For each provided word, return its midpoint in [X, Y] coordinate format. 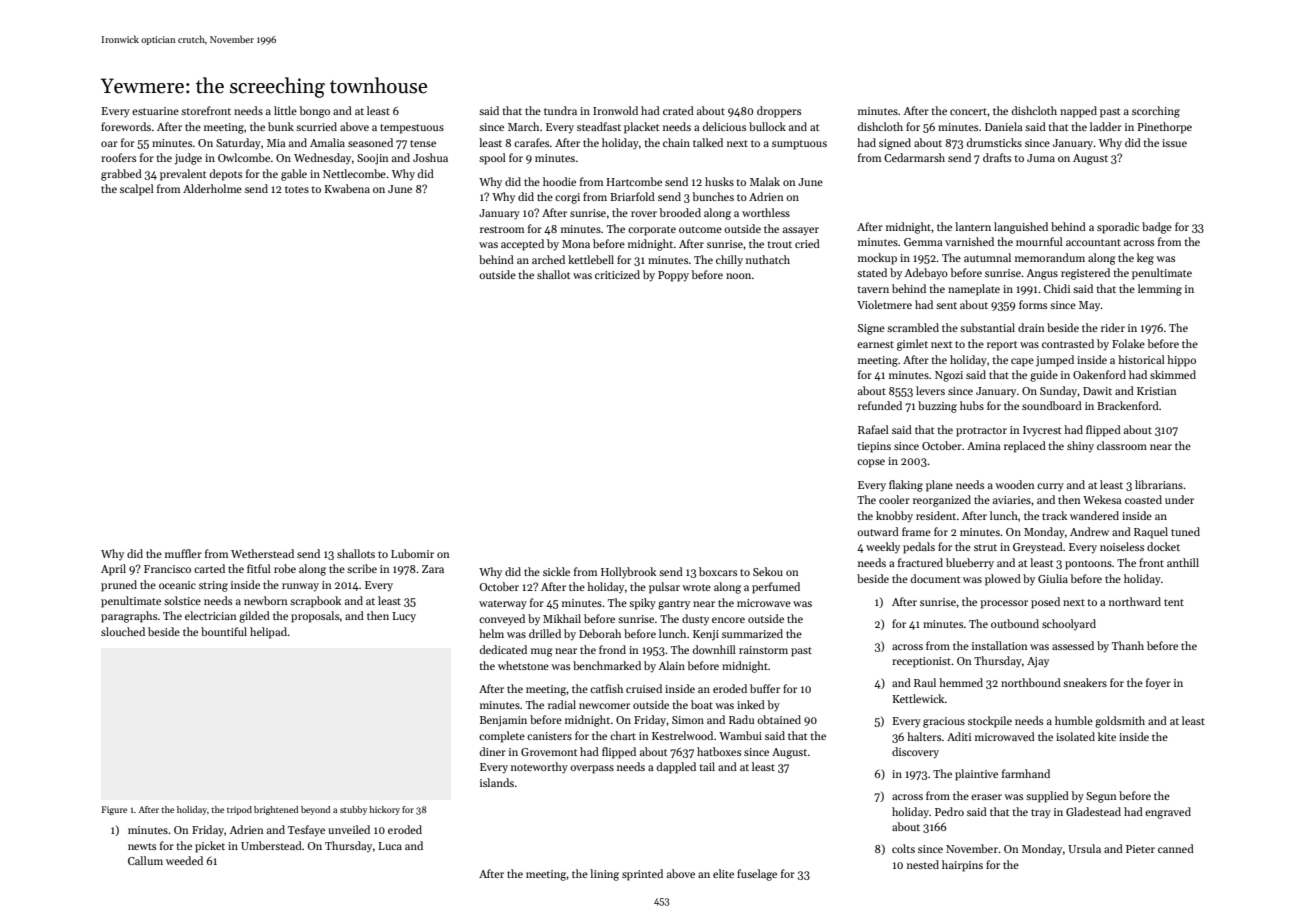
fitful [259, 568]
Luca [390, 846]
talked [708, 142]
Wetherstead [262, 553]
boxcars [718, 571]
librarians [1159, 484]
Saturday [238, 144]
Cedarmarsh [914, 157]
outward [878, 531]
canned [1176, 848]
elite [723, 873]
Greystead [1038, 547]
